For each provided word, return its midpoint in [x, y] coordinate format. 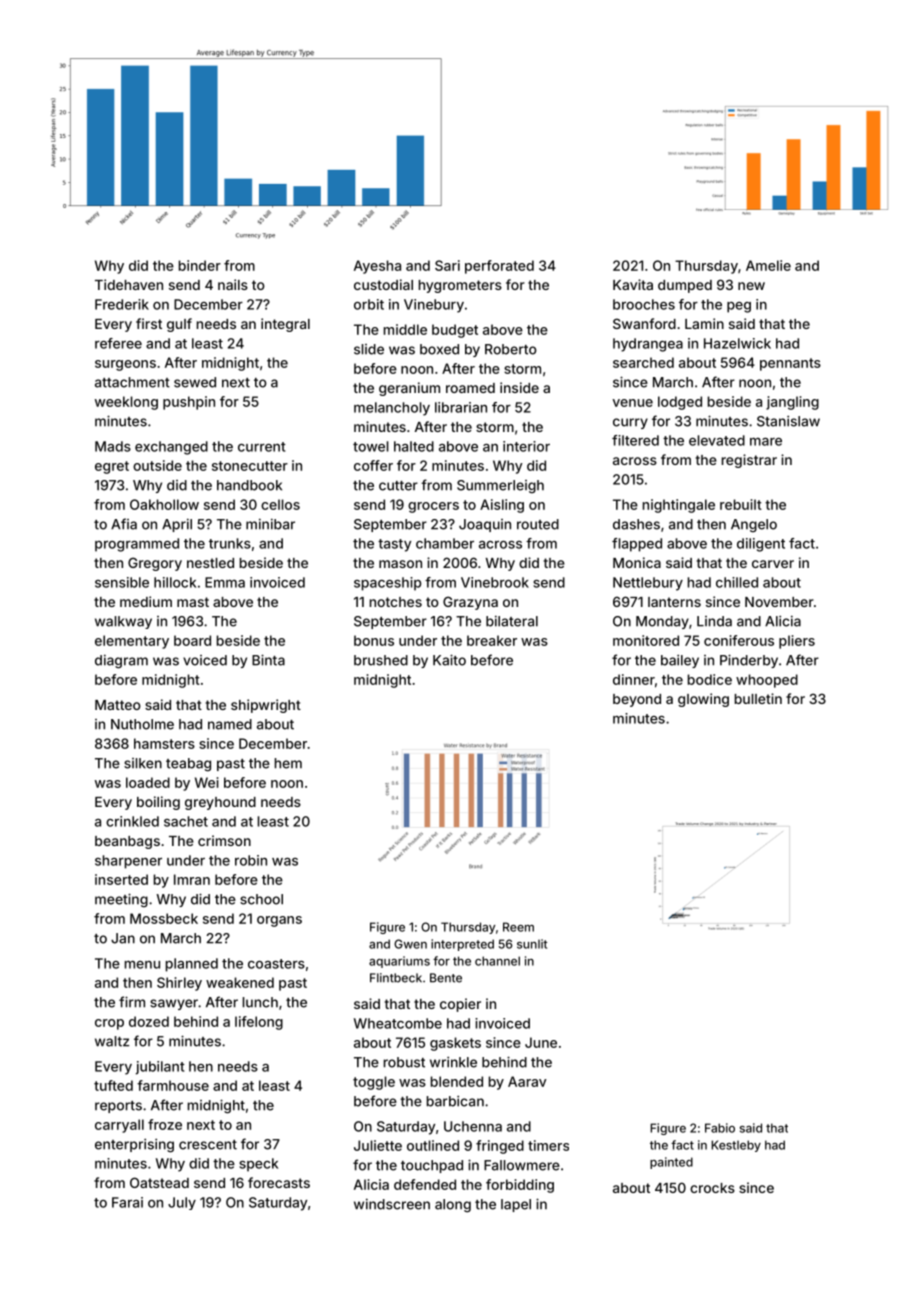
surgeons [125, 365]
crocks [712, 1188]
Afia [124, 524]
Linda [714, 621]
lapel [516, 1205]
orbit [369, 304]
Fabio [720, 1128]
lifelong [259, 1023]
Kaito [449, 660]
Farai [127, 1202]
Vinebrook [495, 582]
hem [288, 763]
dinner [634, 679]
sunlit [532, 944]
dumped [685, 286]
